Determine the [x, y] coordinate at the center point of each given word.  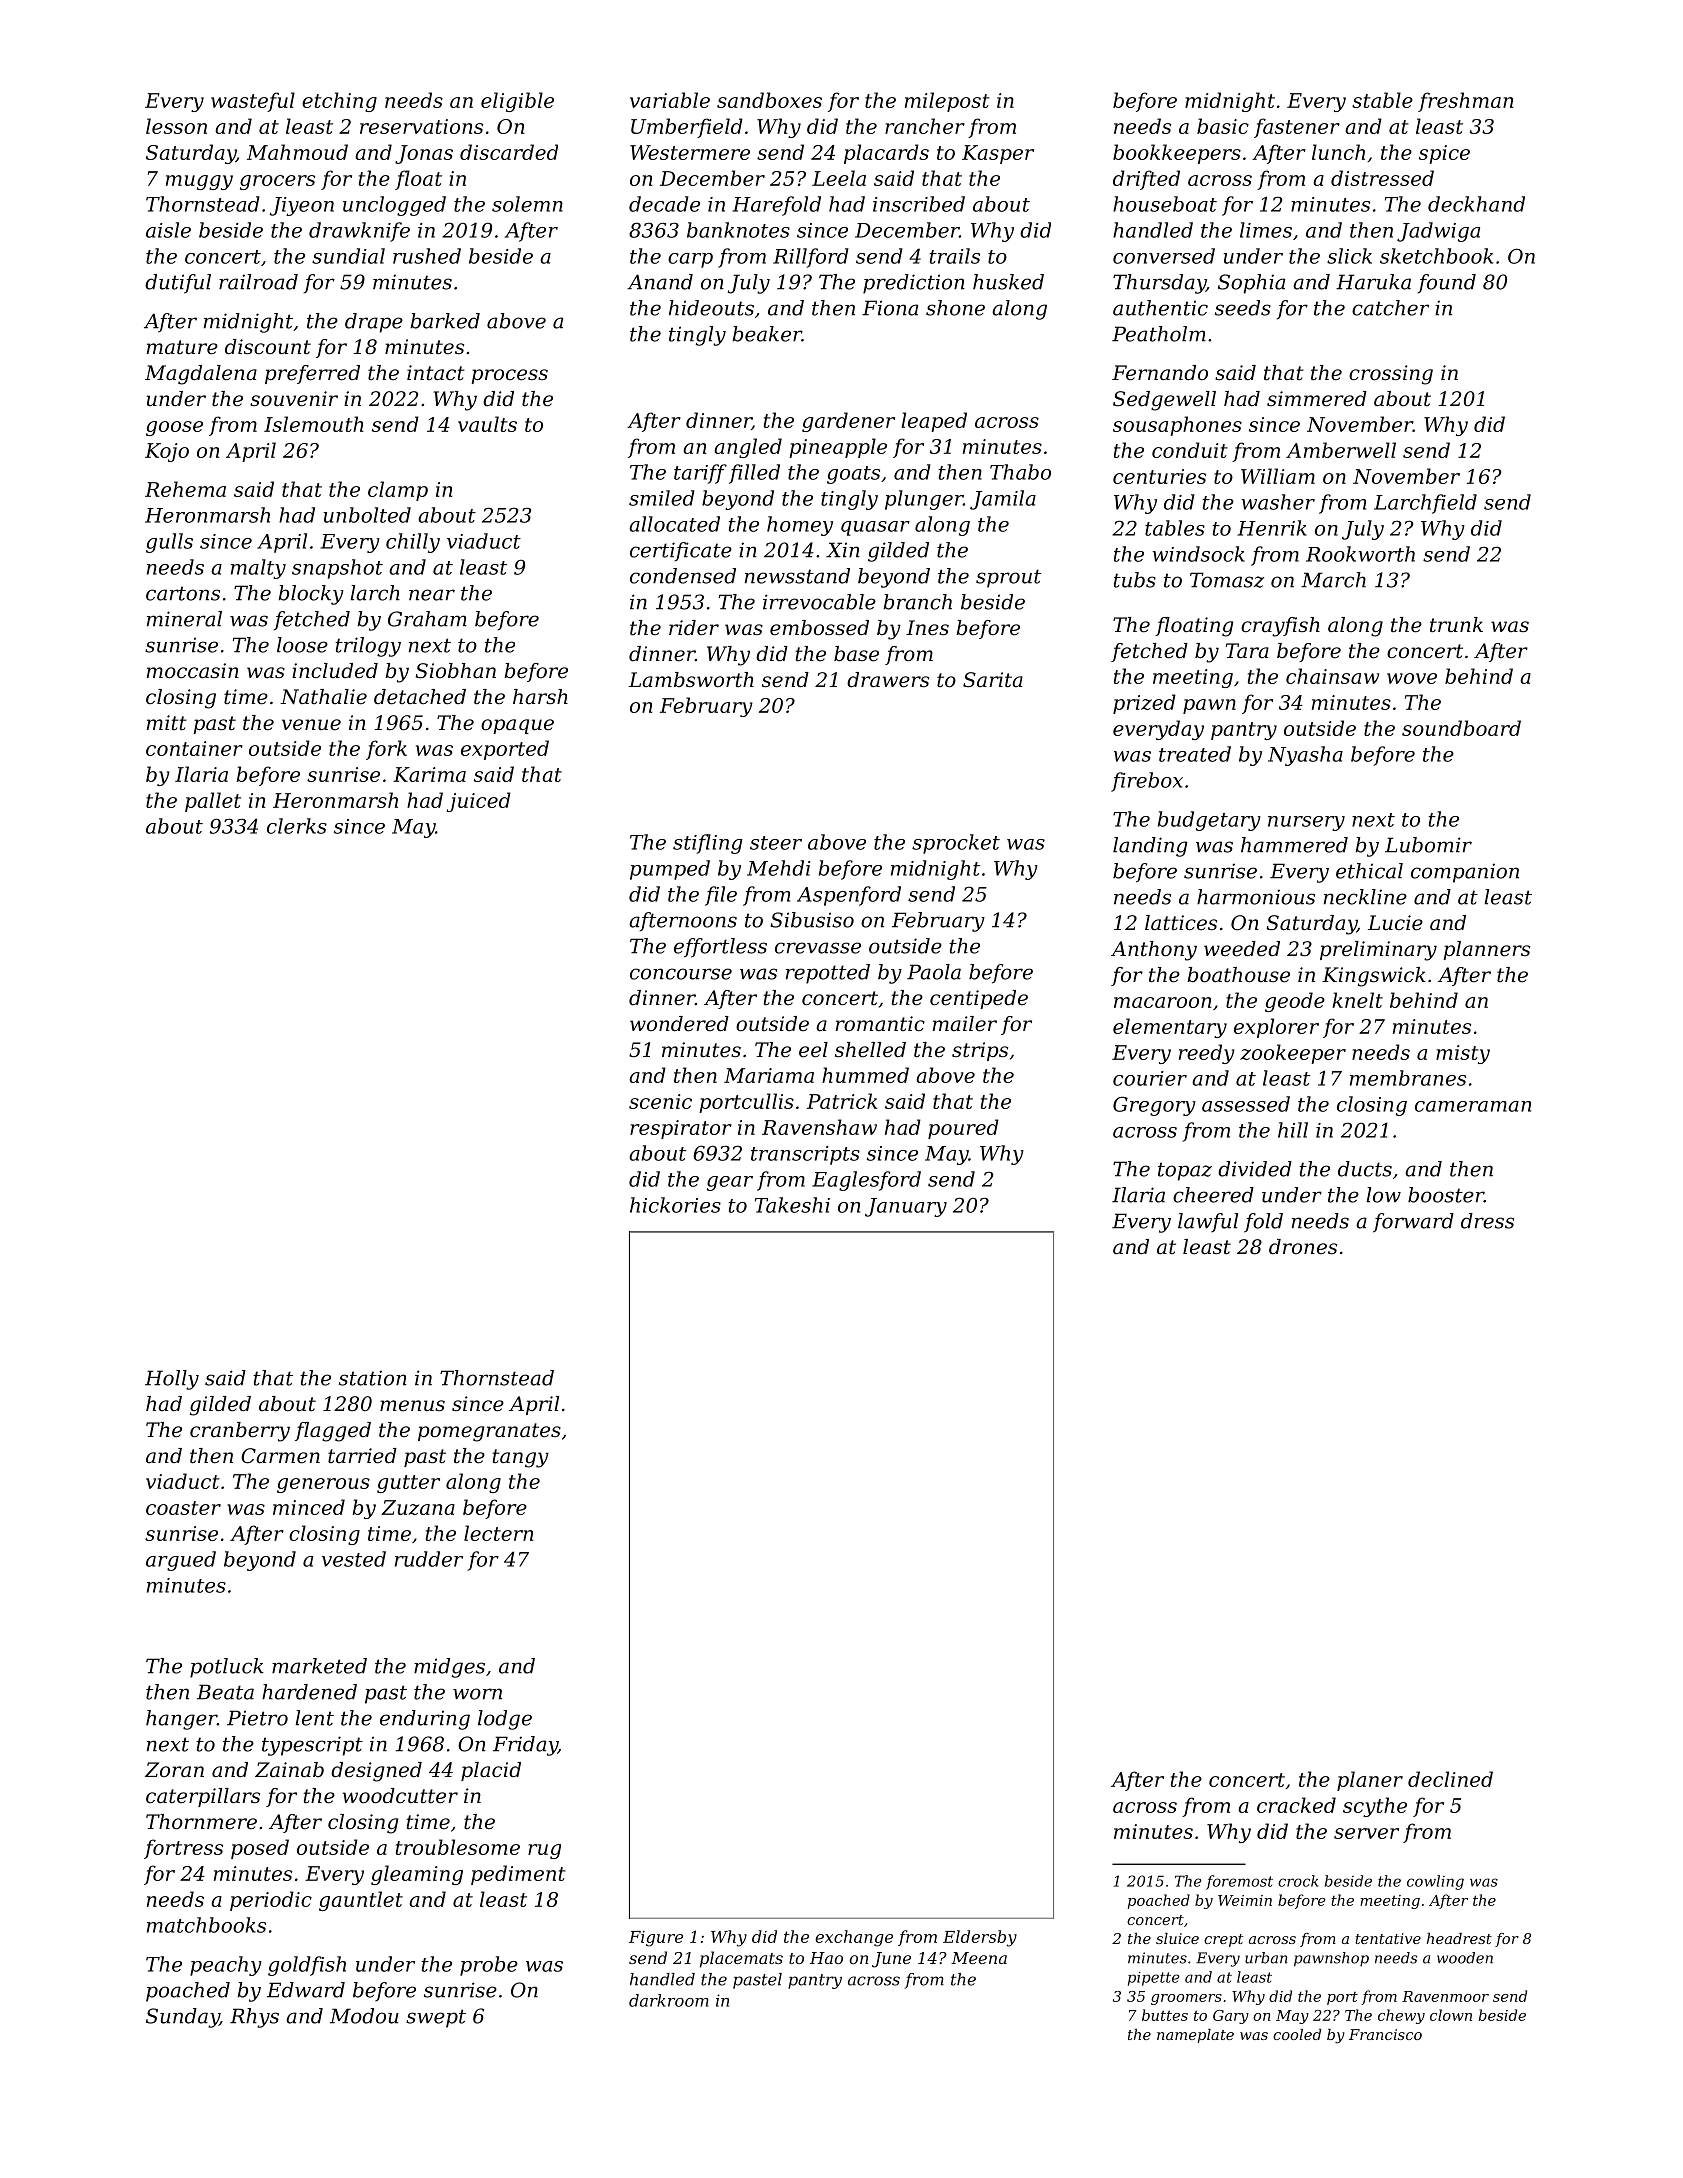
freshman [1465, 102]
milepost [947, 102]
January [906, 1207]
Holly [172, 1380]
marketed [319, 1666]
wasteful [253, 102]
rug [544, 1851]
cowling [1435, 1882]
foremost [1239, 1882]
